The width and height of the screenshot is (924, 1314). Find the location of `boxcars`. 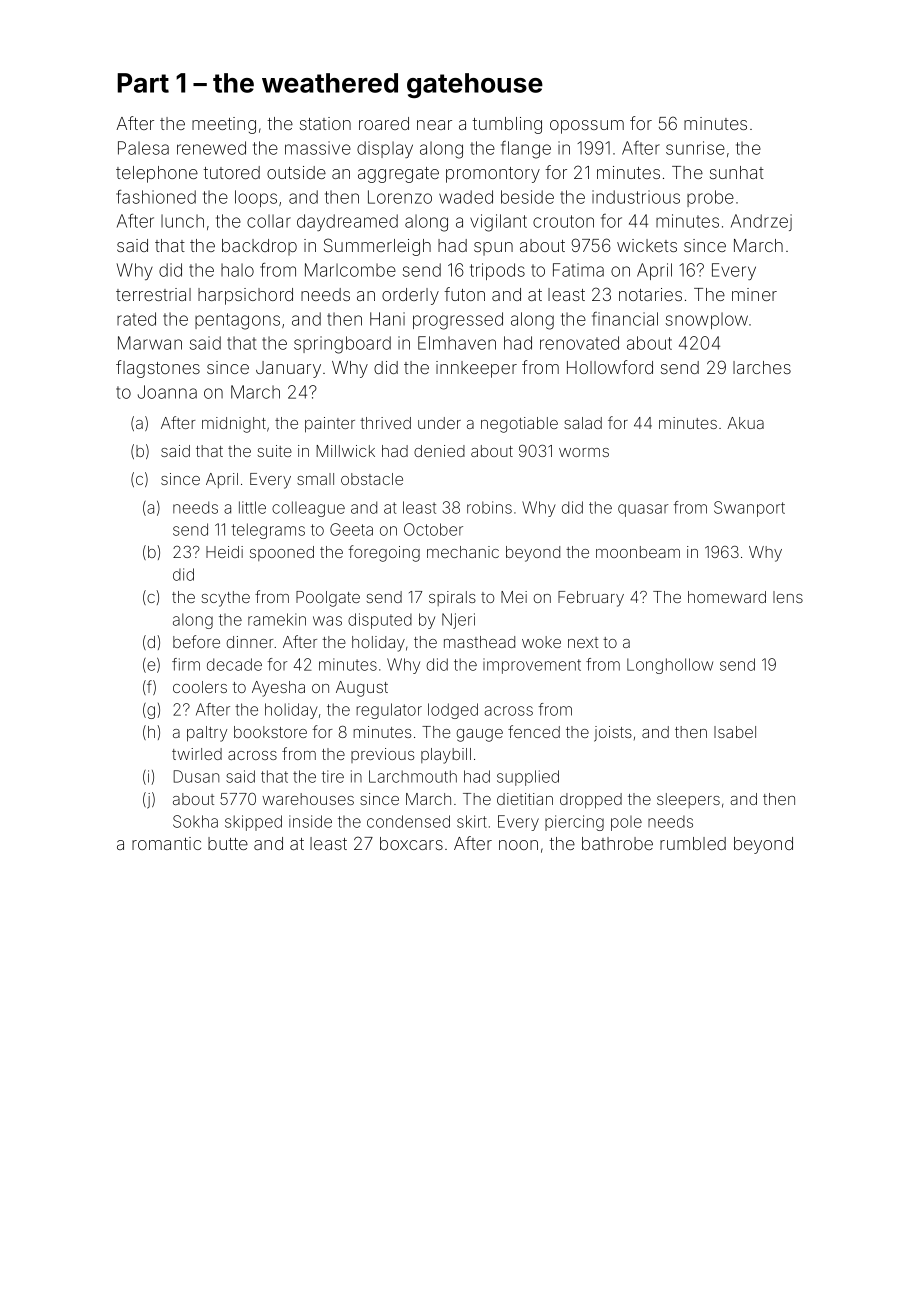

boxcars is located at coordinates (411, 843).
